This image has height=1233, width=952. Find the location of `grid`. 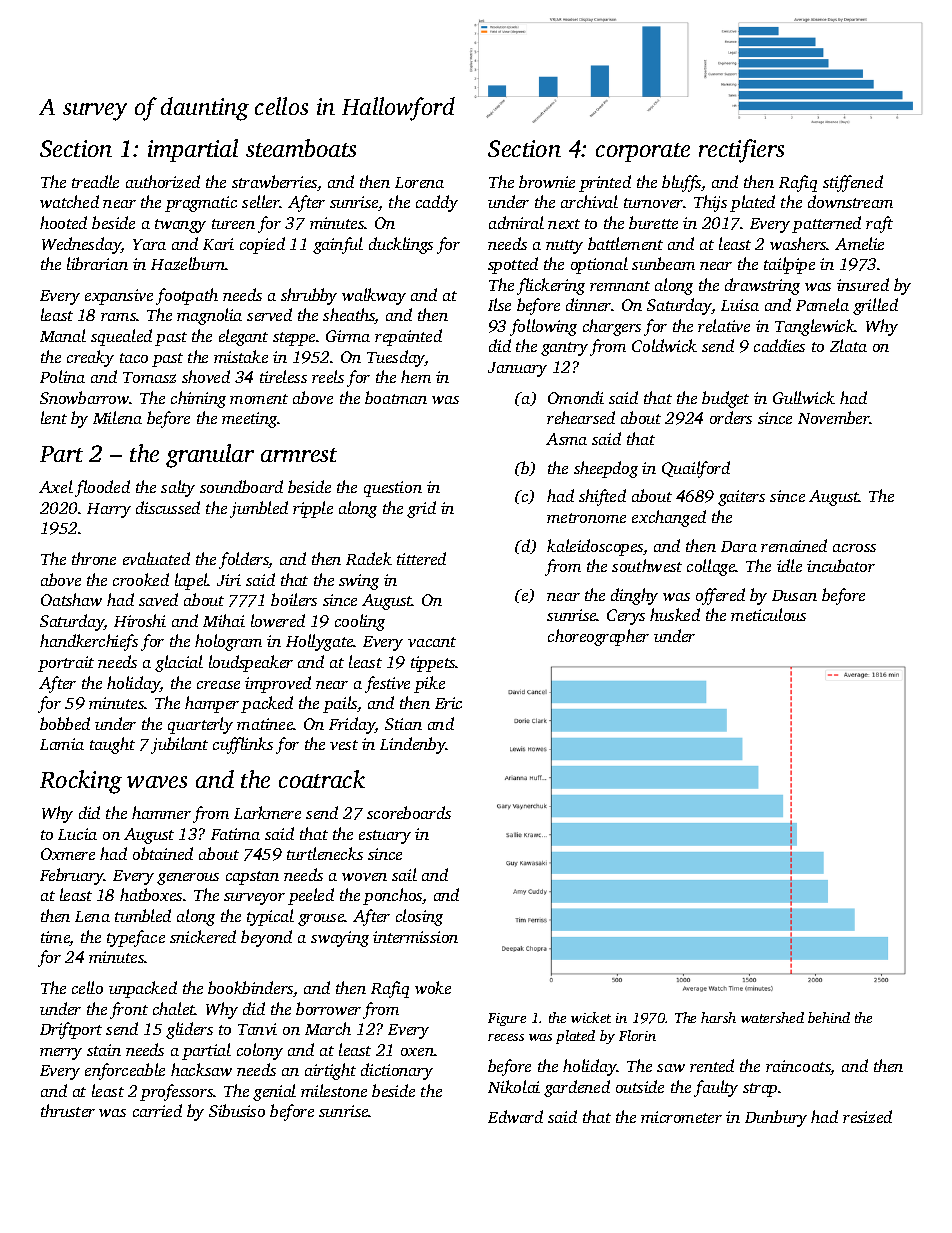

grid is located at coordinates (421, 509).
